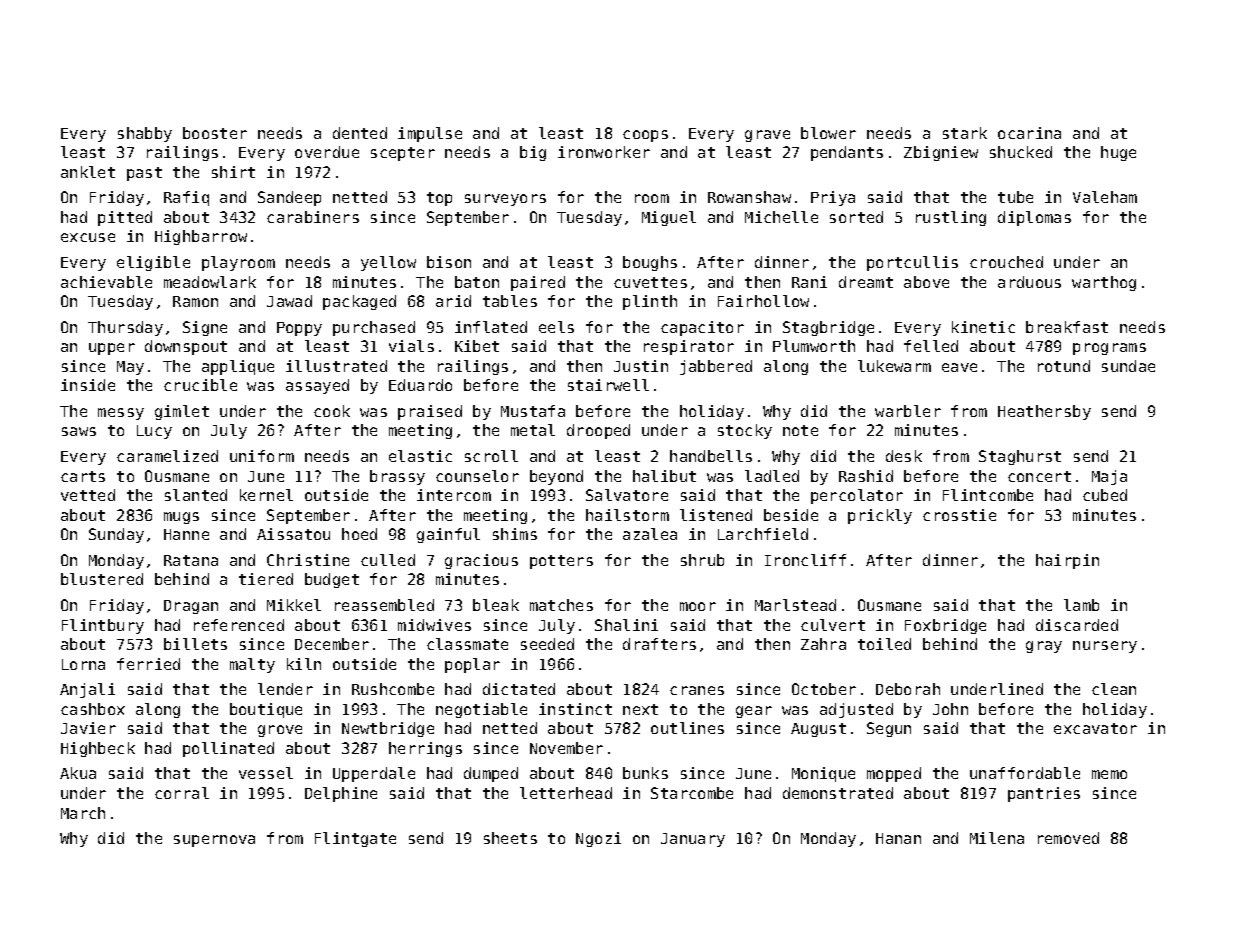  Describe the element at coordinates (294, 605) in the screenshot. I see `Mikkel` at that location.
